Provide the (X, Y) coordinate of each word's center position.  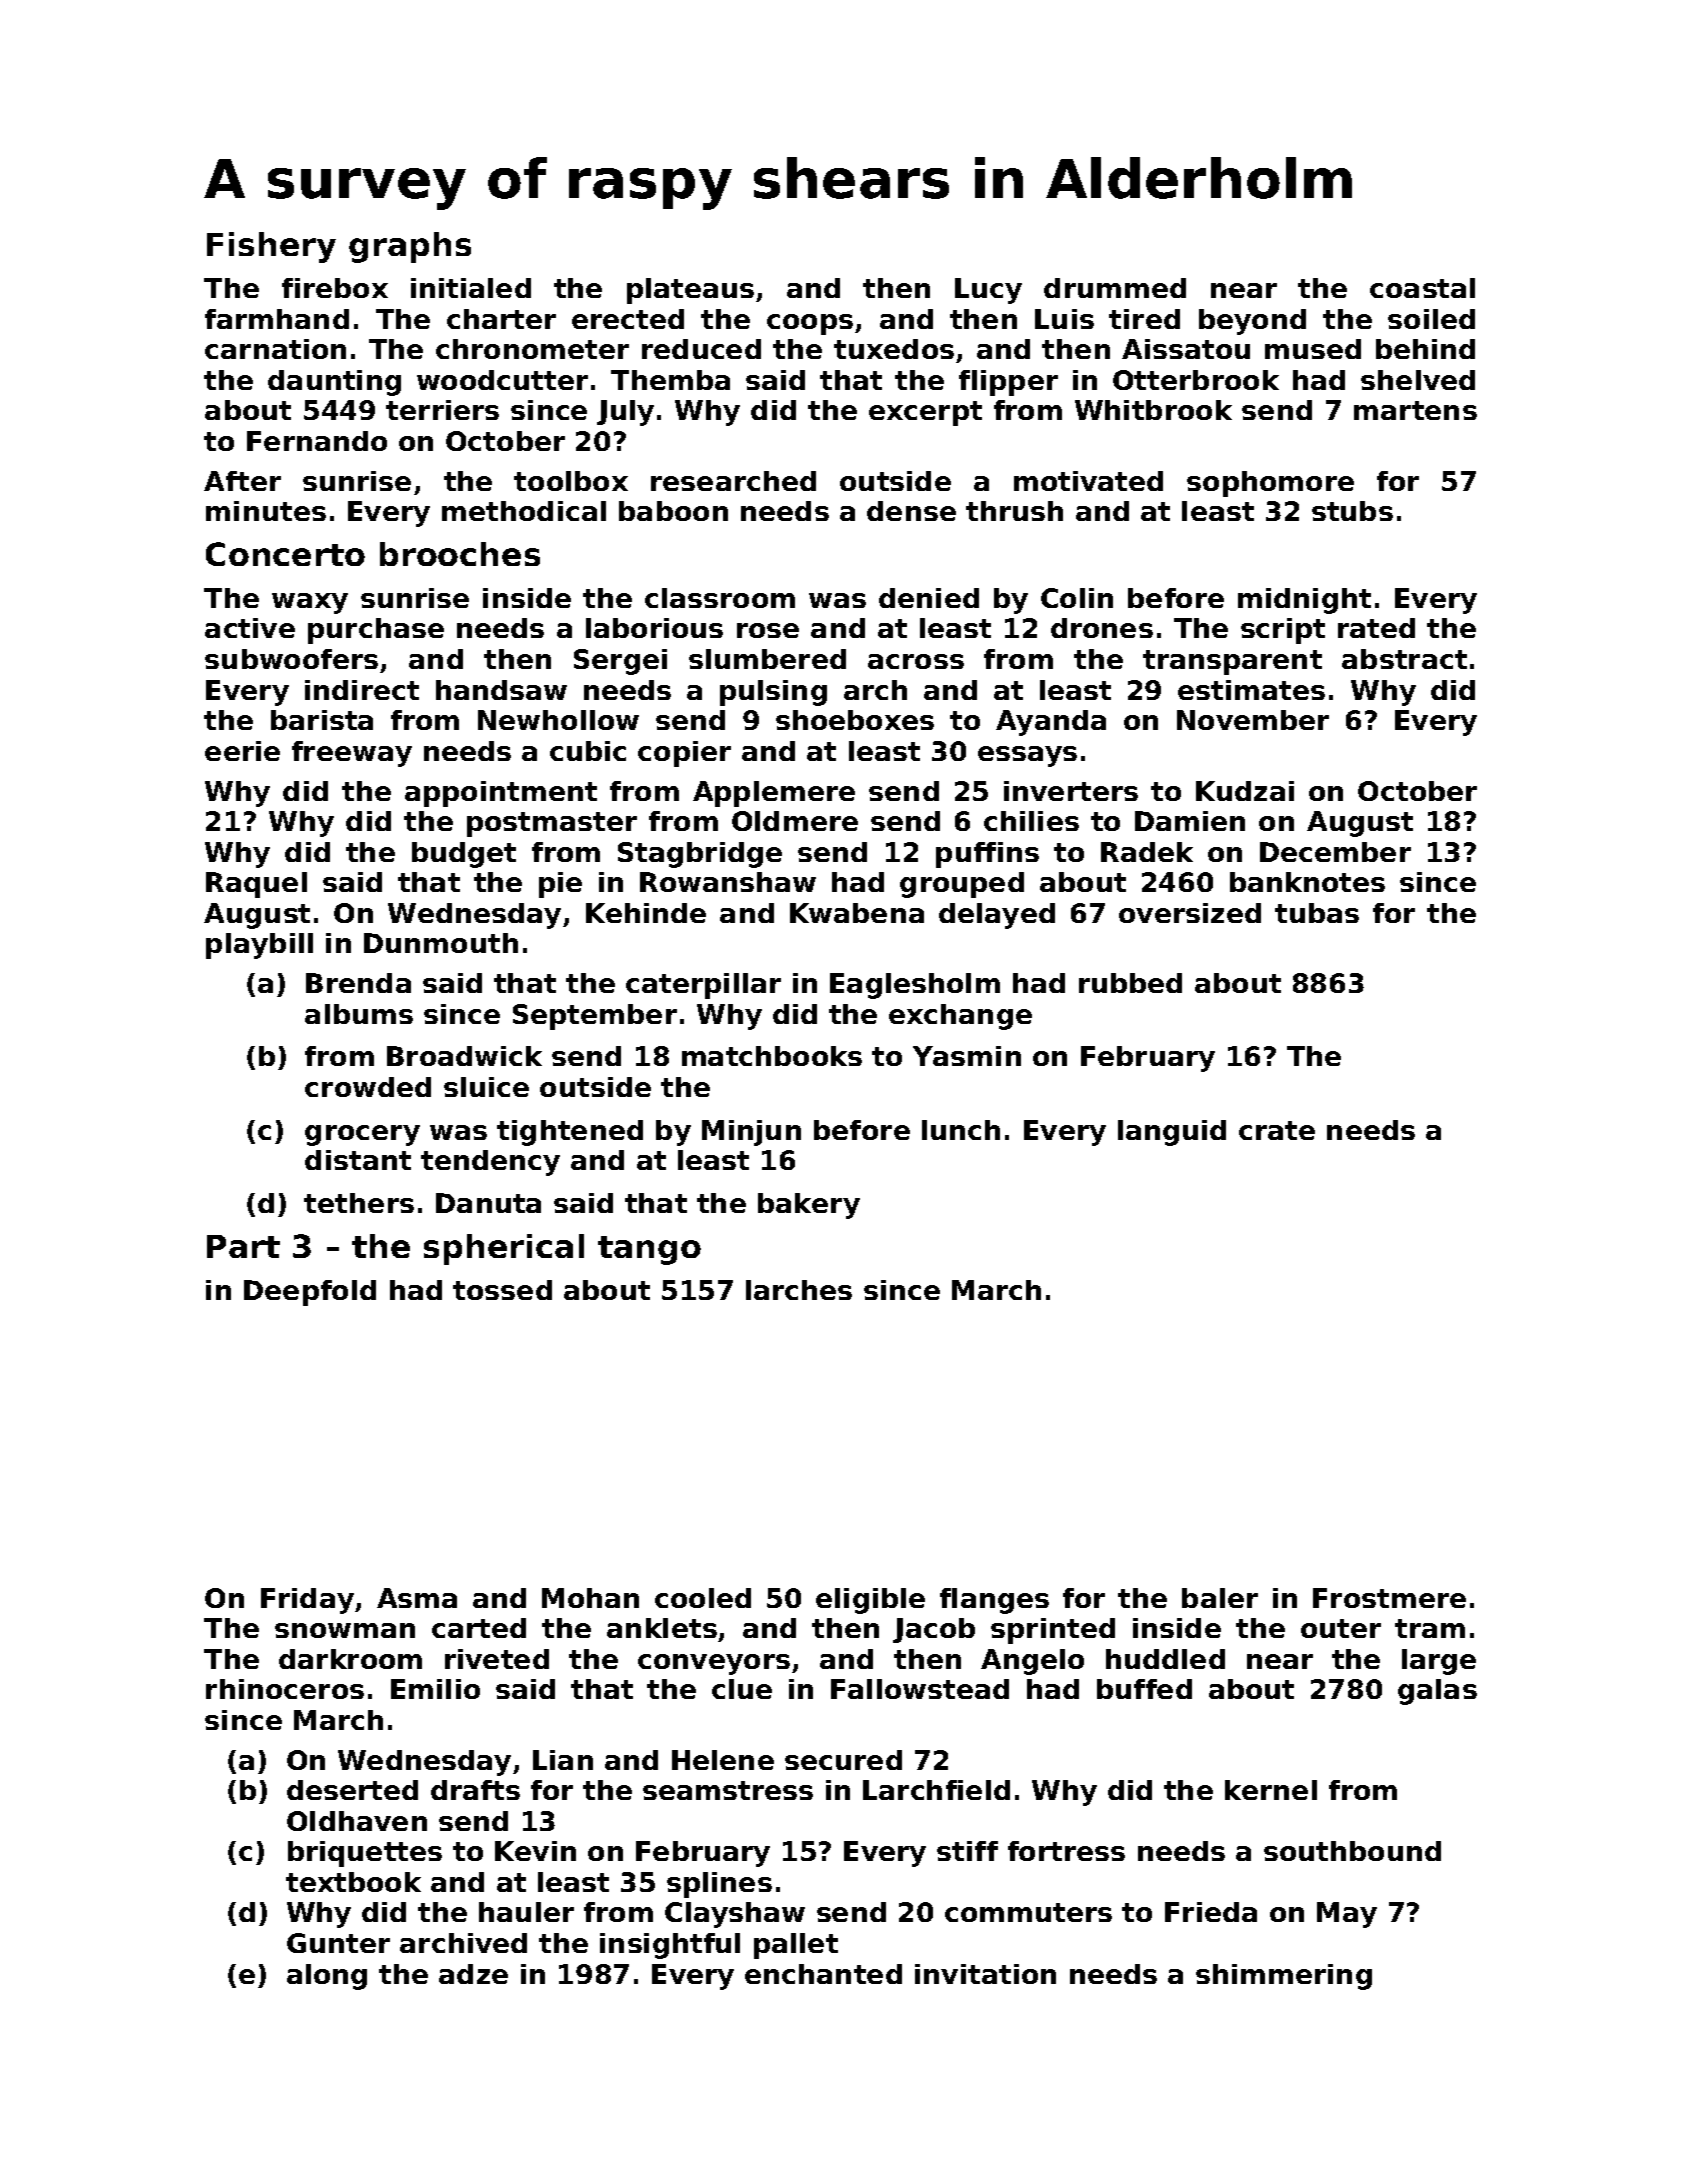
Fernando (317, 441)
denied (929, 598)
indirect (362, 690)
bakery (809, 1206)
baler (1220, 1598)
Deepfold (310, 1293)
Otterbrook (1196, 380)
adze (473, 1974)
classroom (720, 598)
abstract (1404, 659)
